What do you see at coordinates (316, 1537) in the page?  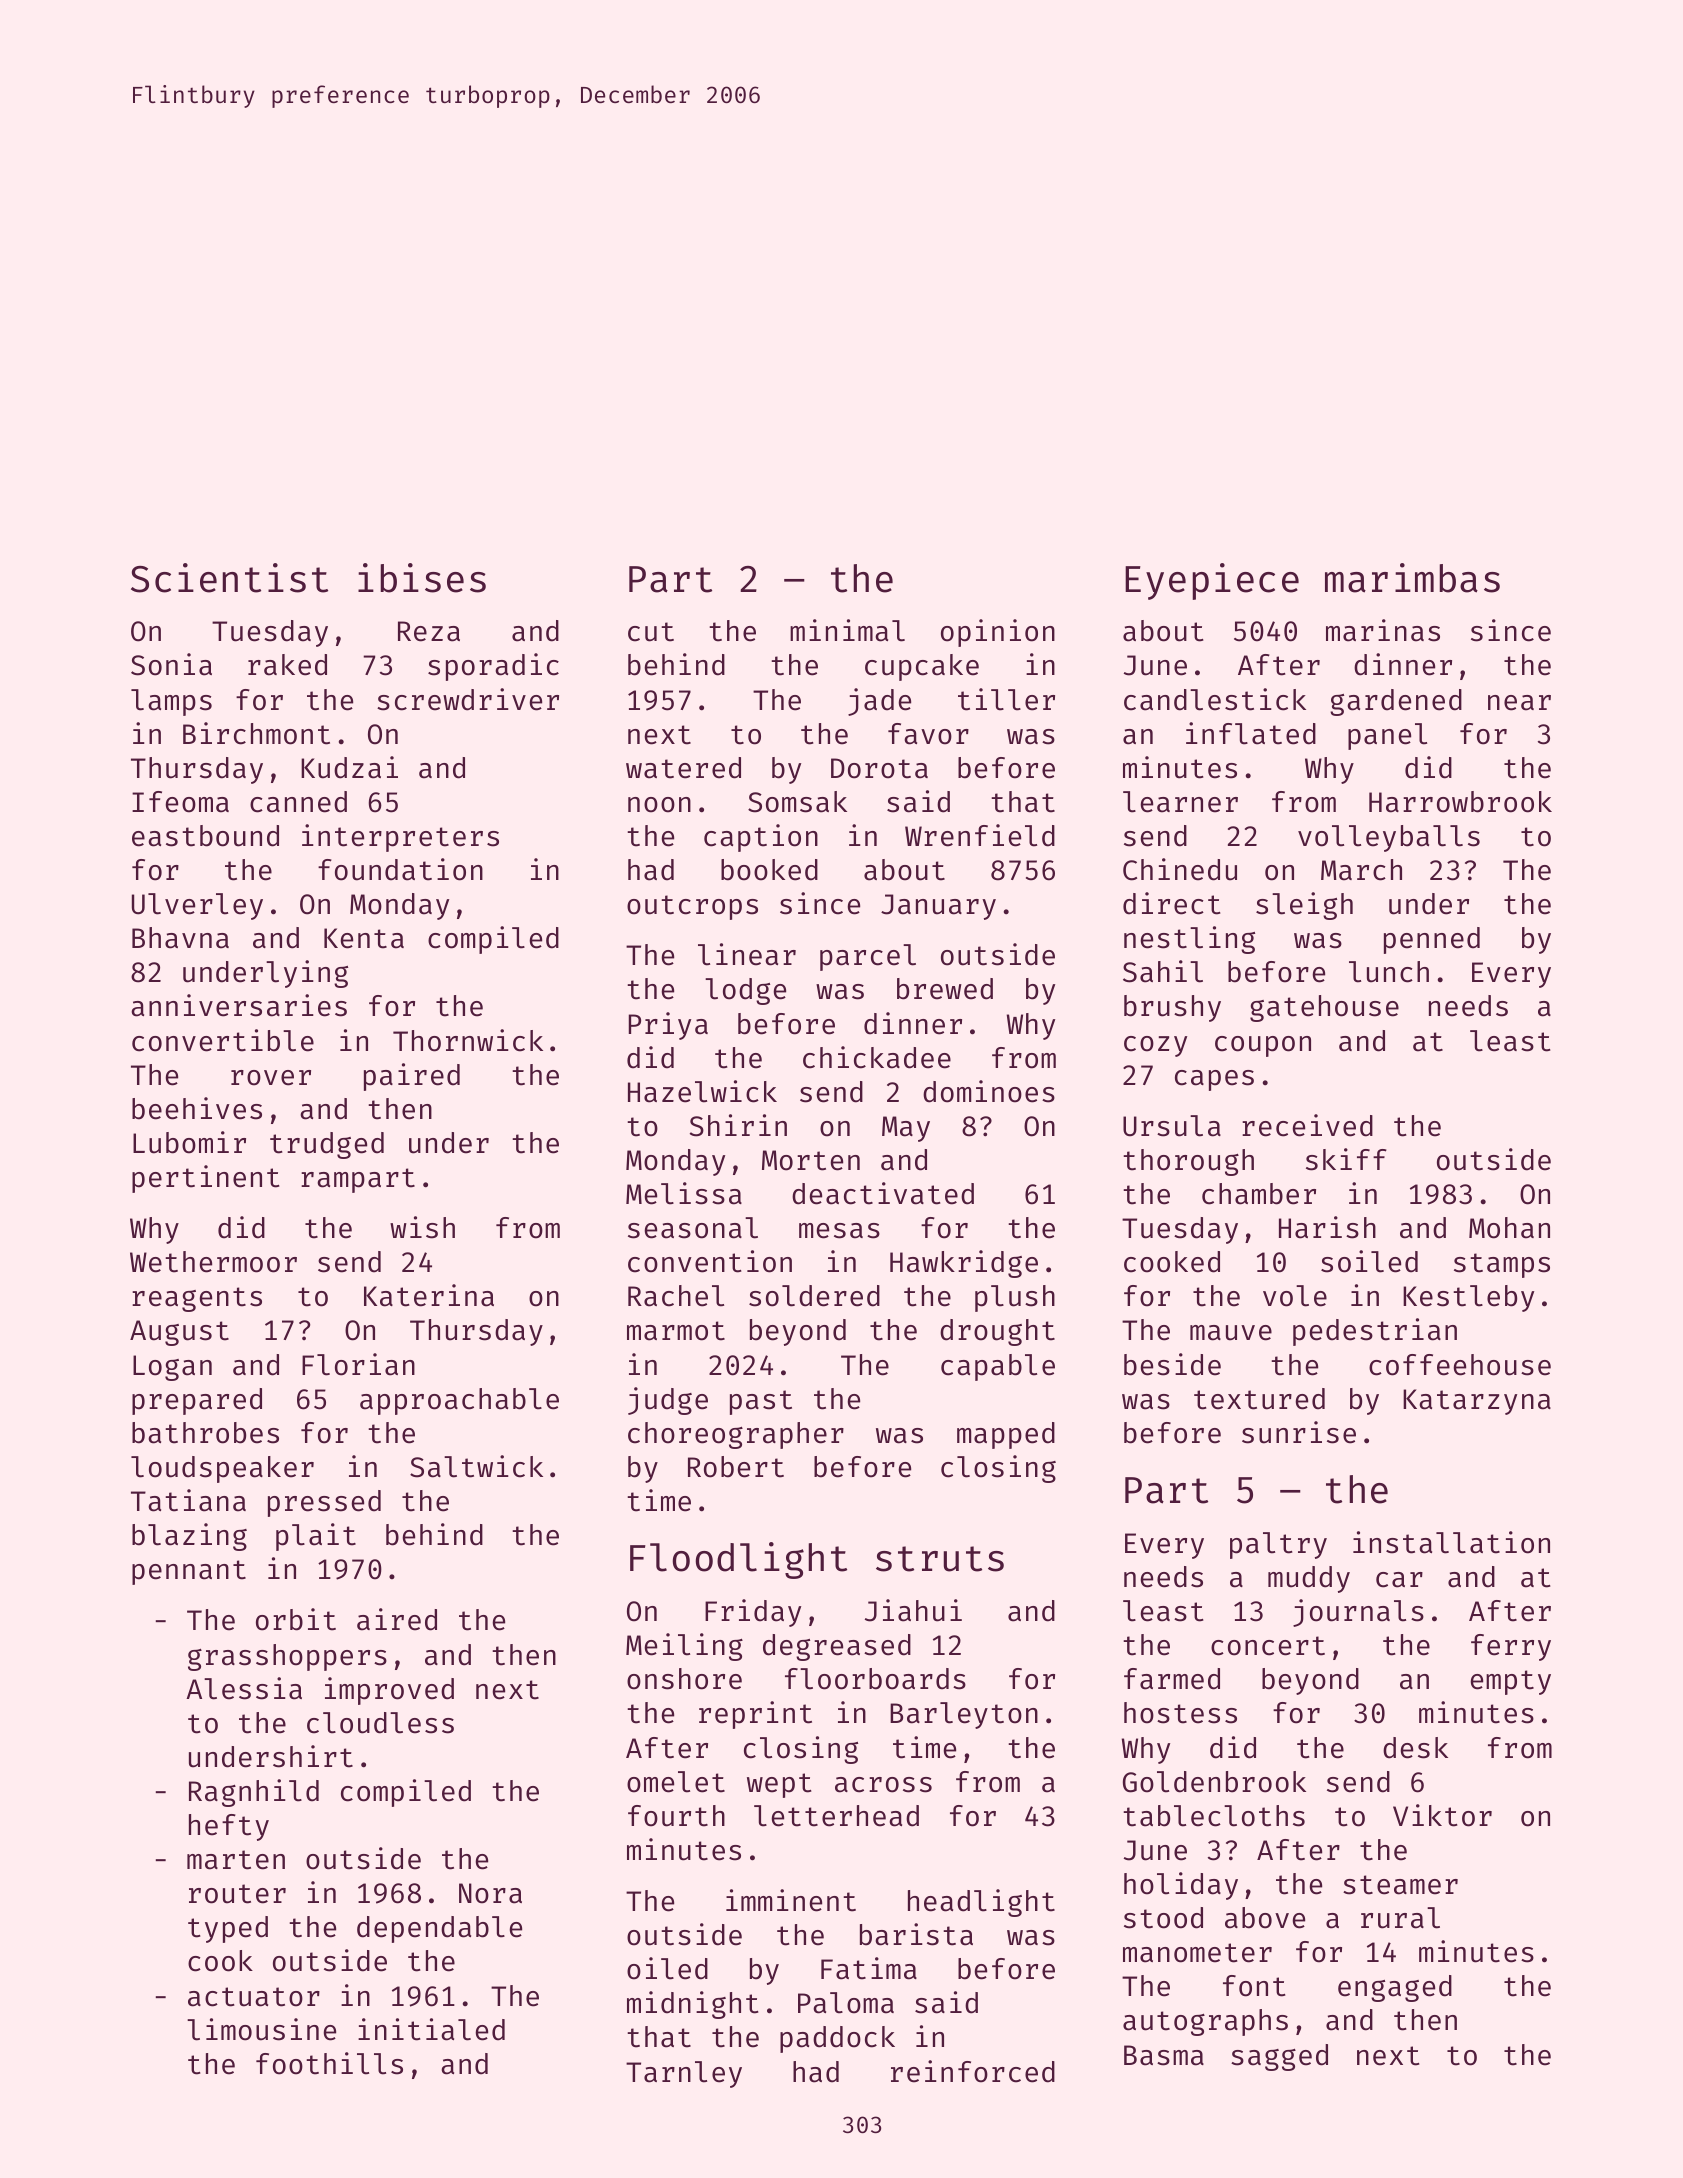 I see `plait` at bounding box center [316, 1537].
